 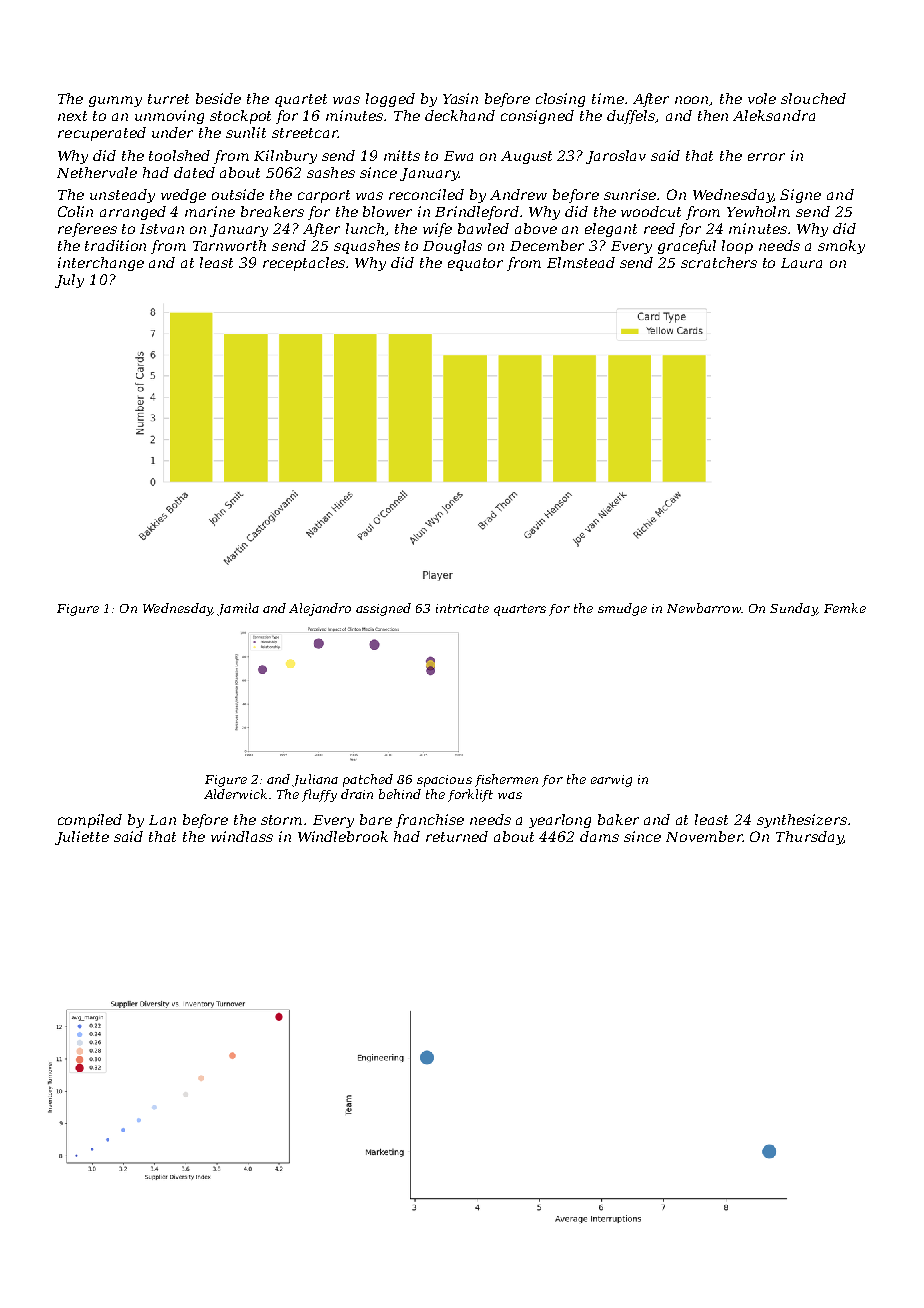 I want to click on dams, so click(x=599, y=836).
